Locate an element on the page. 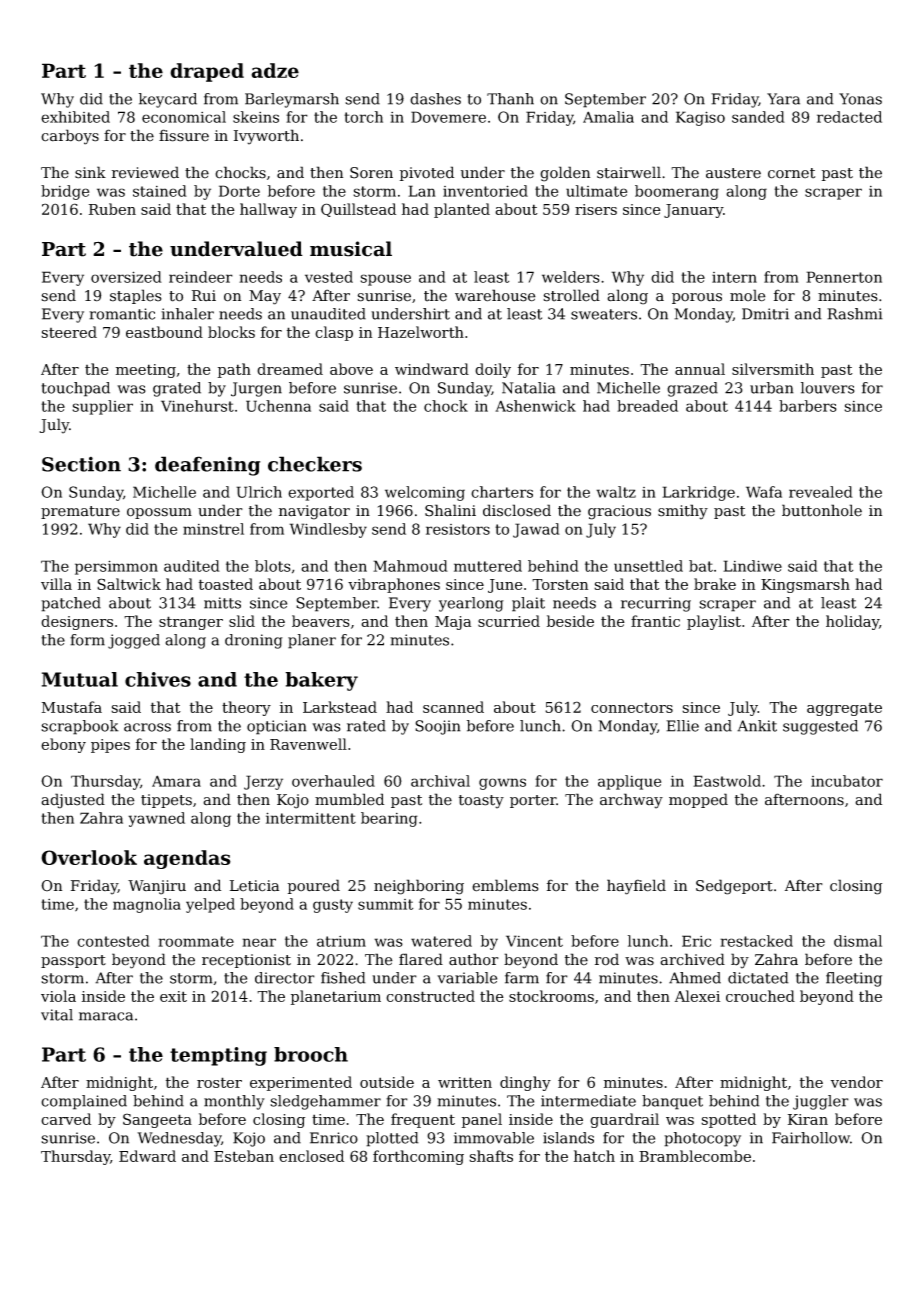 This image has height=1308, width=924. vendor is located at coordinates (857, 1082).
